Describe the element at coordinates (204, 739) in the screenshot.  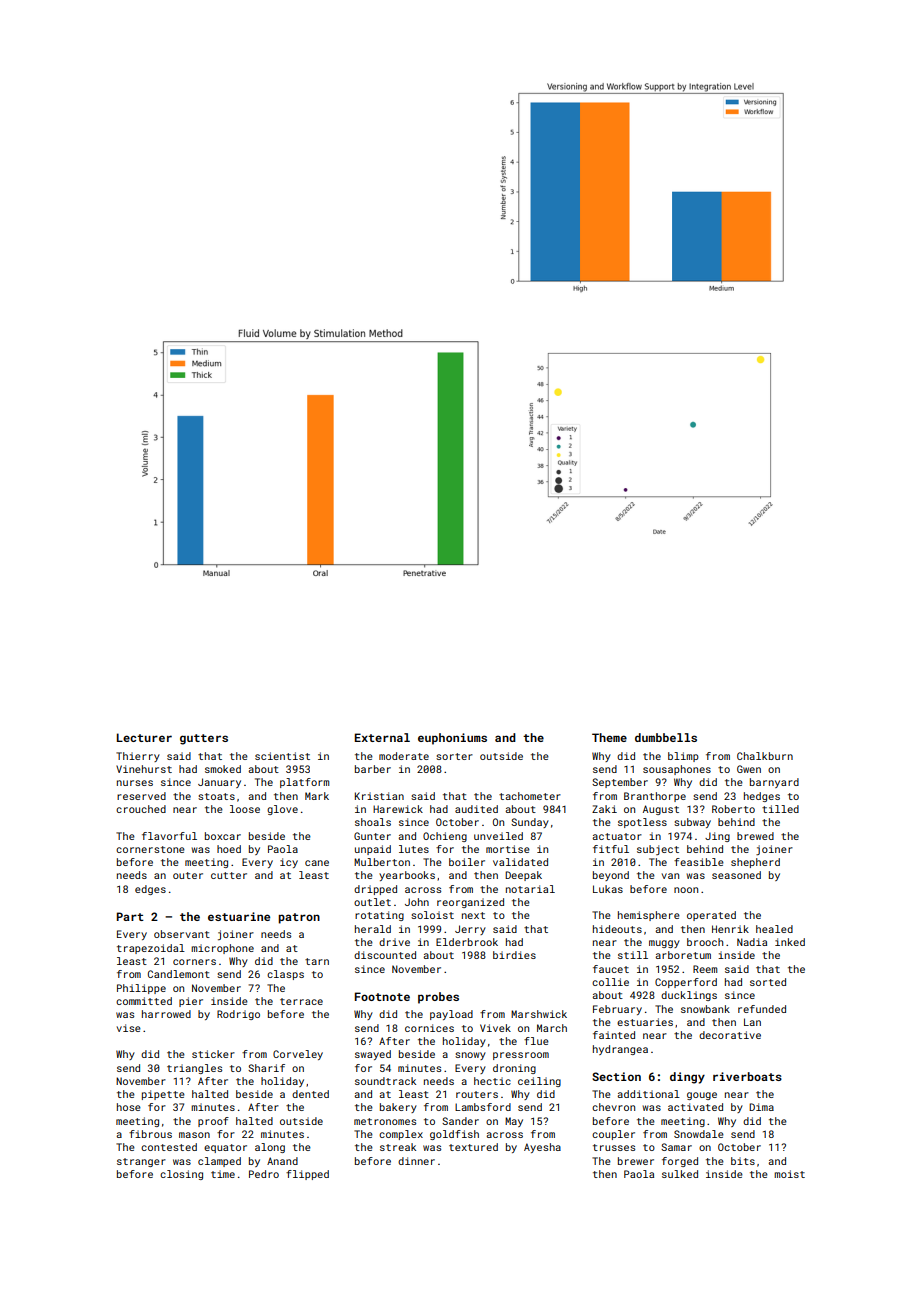
I see `gutters` at that location.
